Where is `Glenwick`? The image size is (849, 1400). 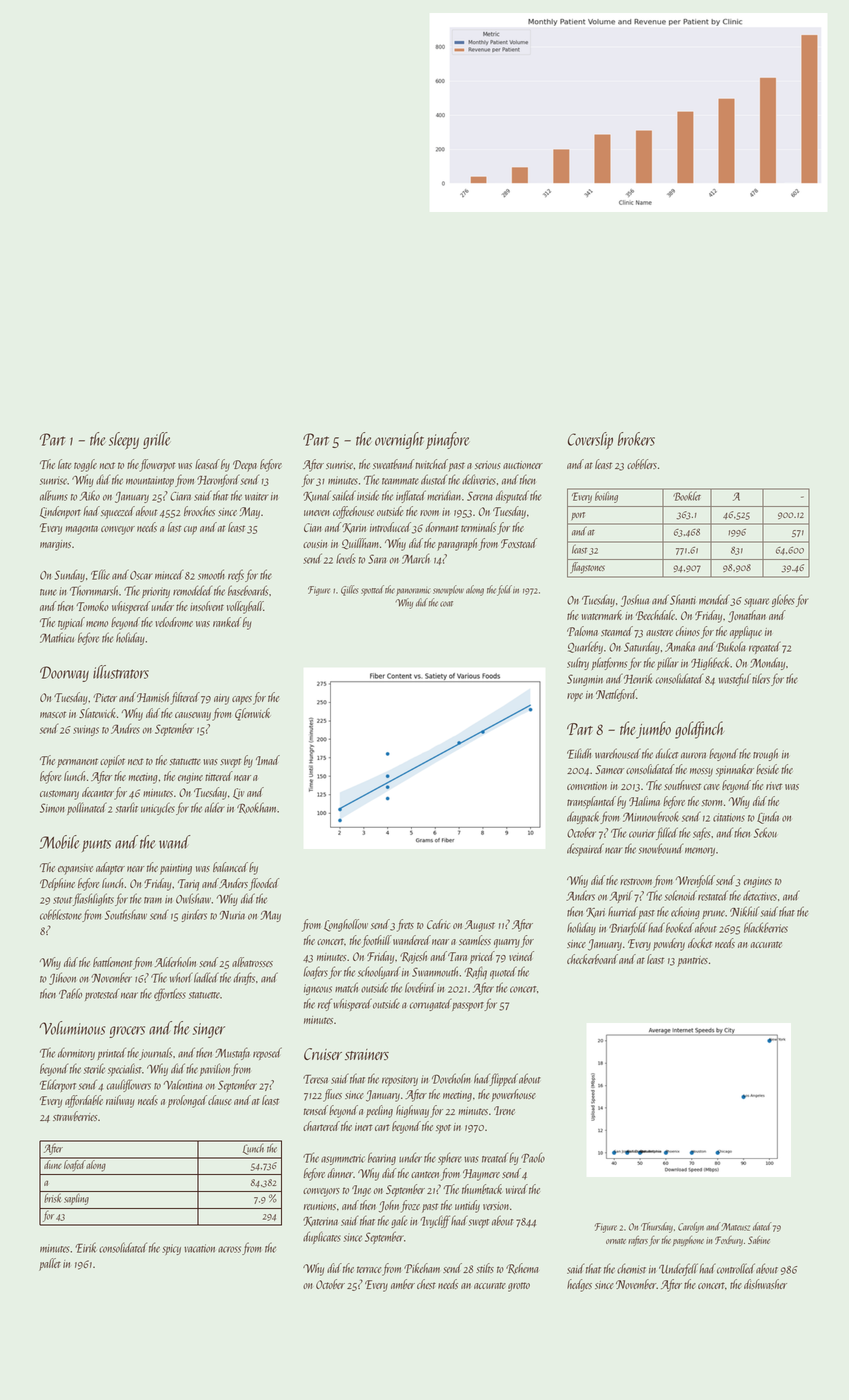 Glenwick is located at coordinates (252, 714).
